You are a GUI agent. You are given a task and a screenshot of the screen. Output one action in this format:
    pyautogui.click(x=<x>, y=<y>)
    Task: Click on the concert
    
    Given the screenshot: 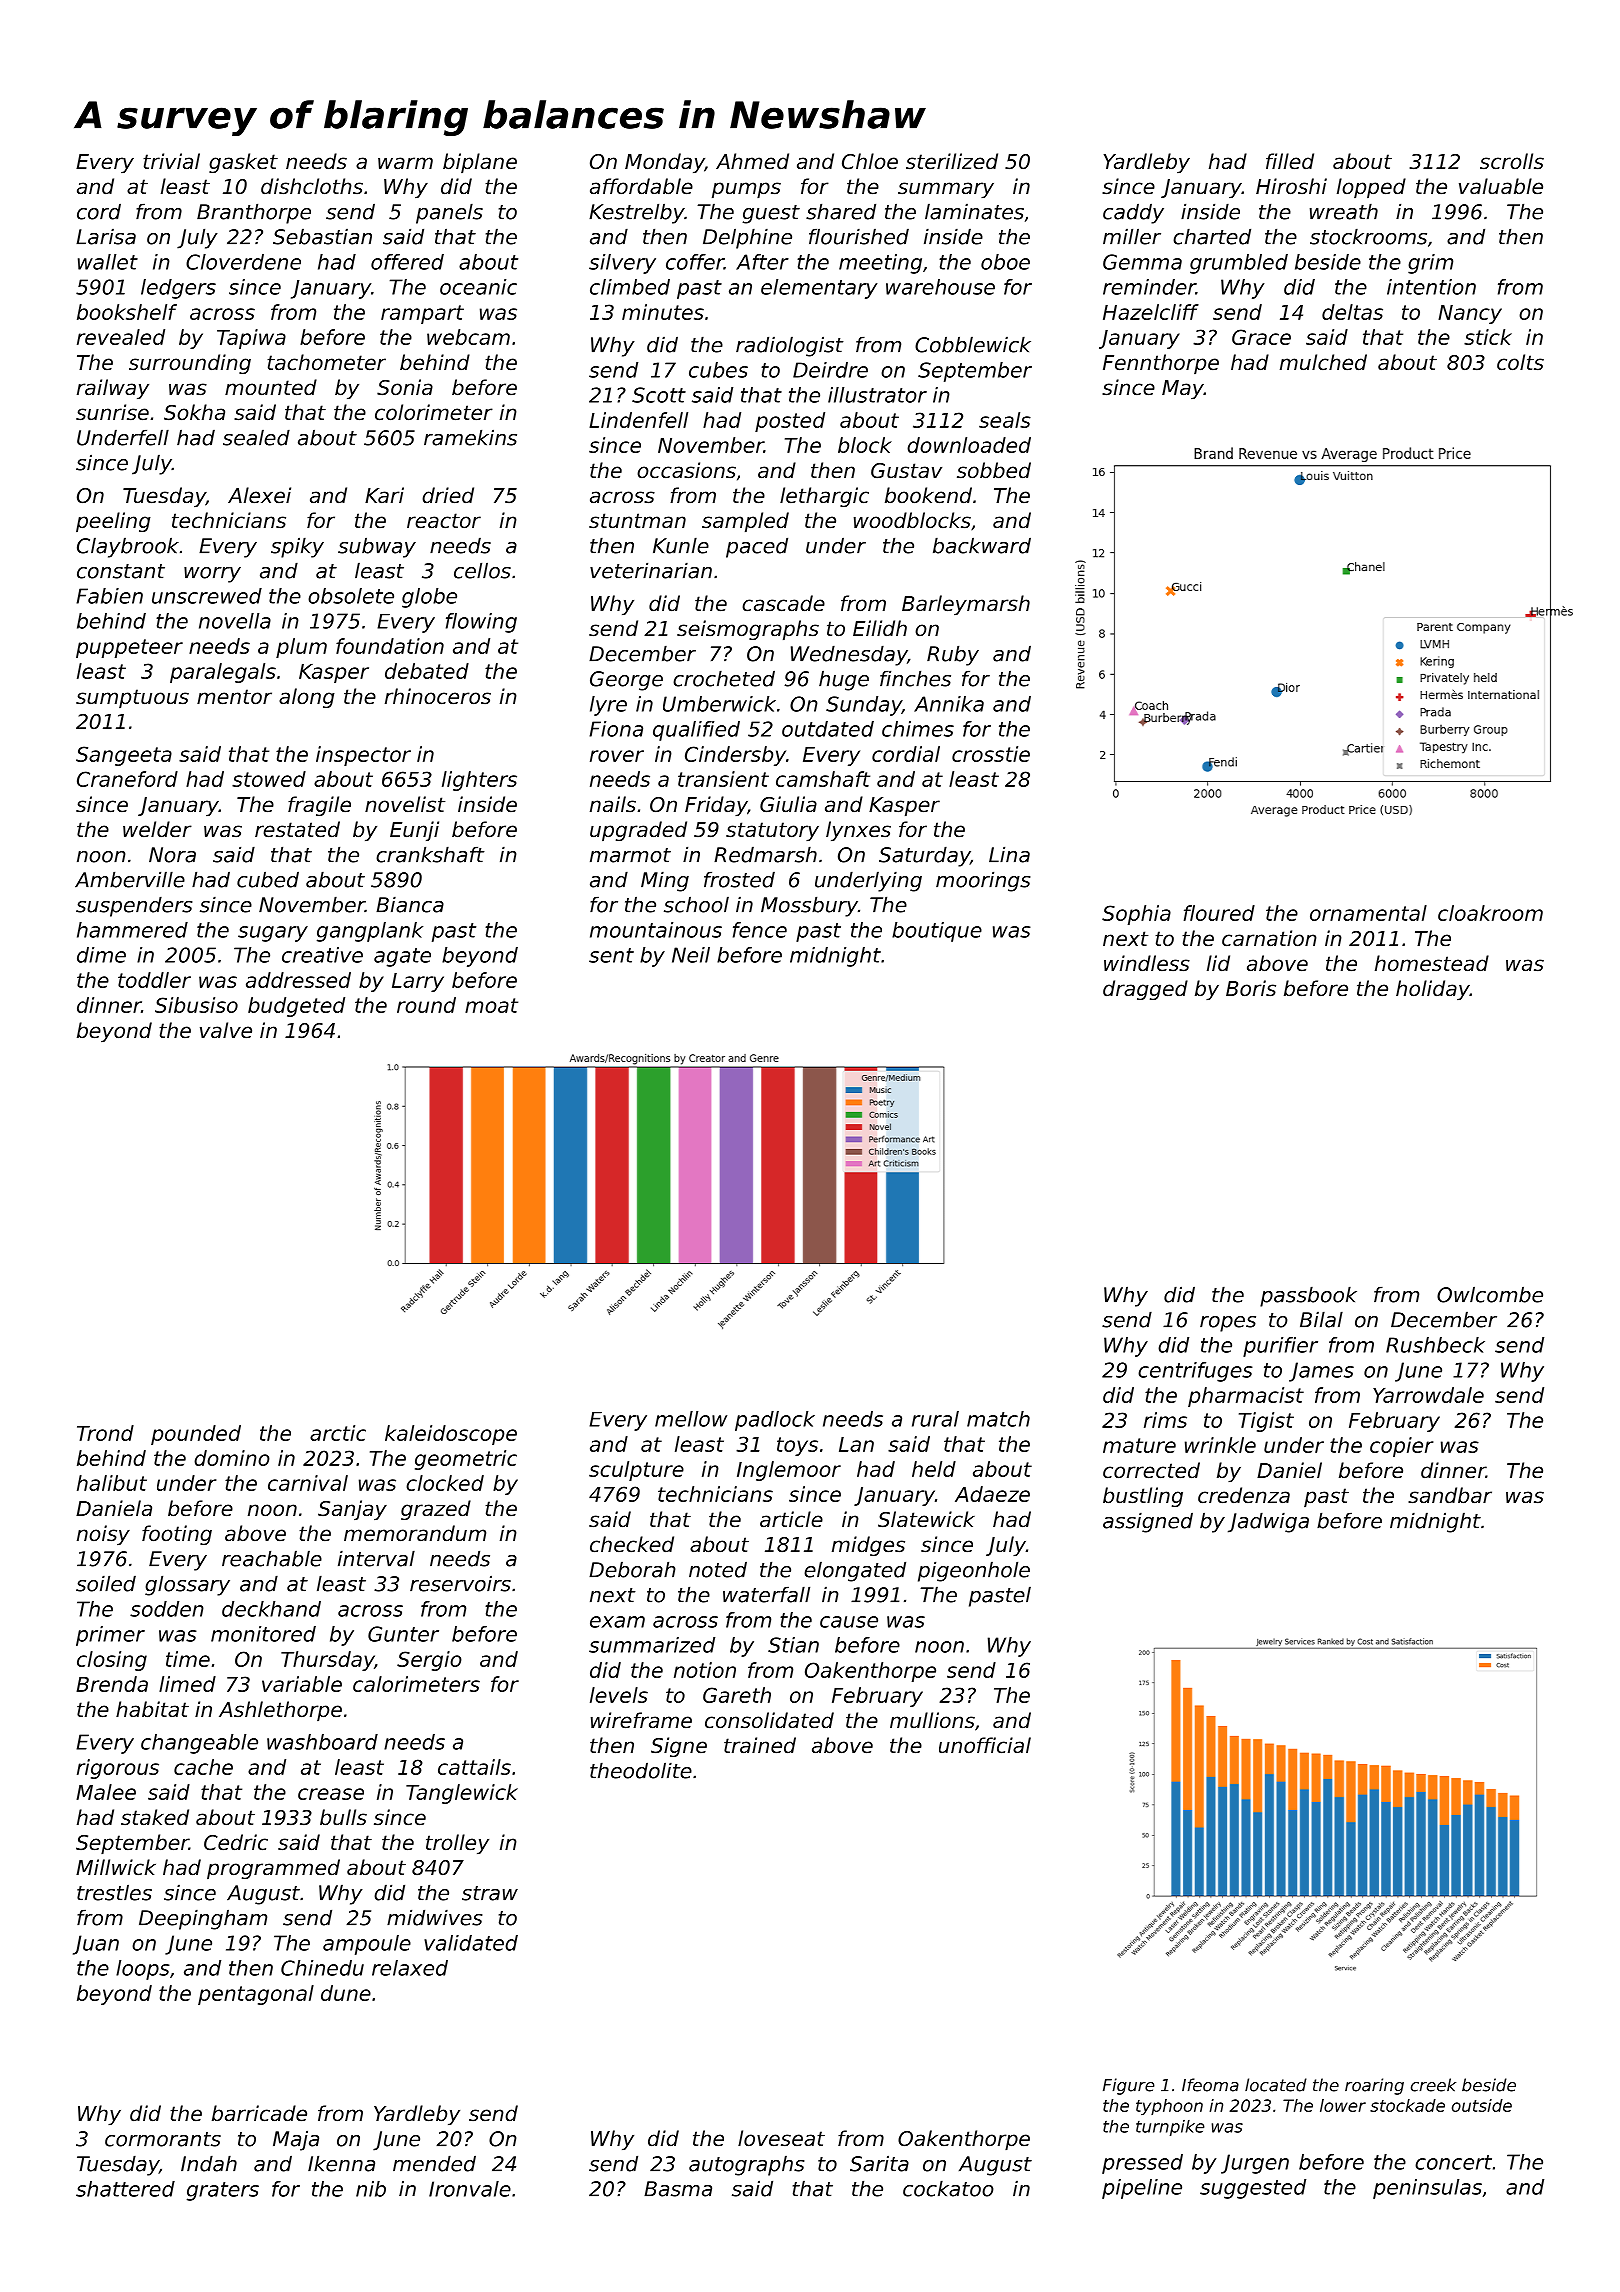 What is the action you would take?
    pyautogui.click(x=1453, y=2162)
